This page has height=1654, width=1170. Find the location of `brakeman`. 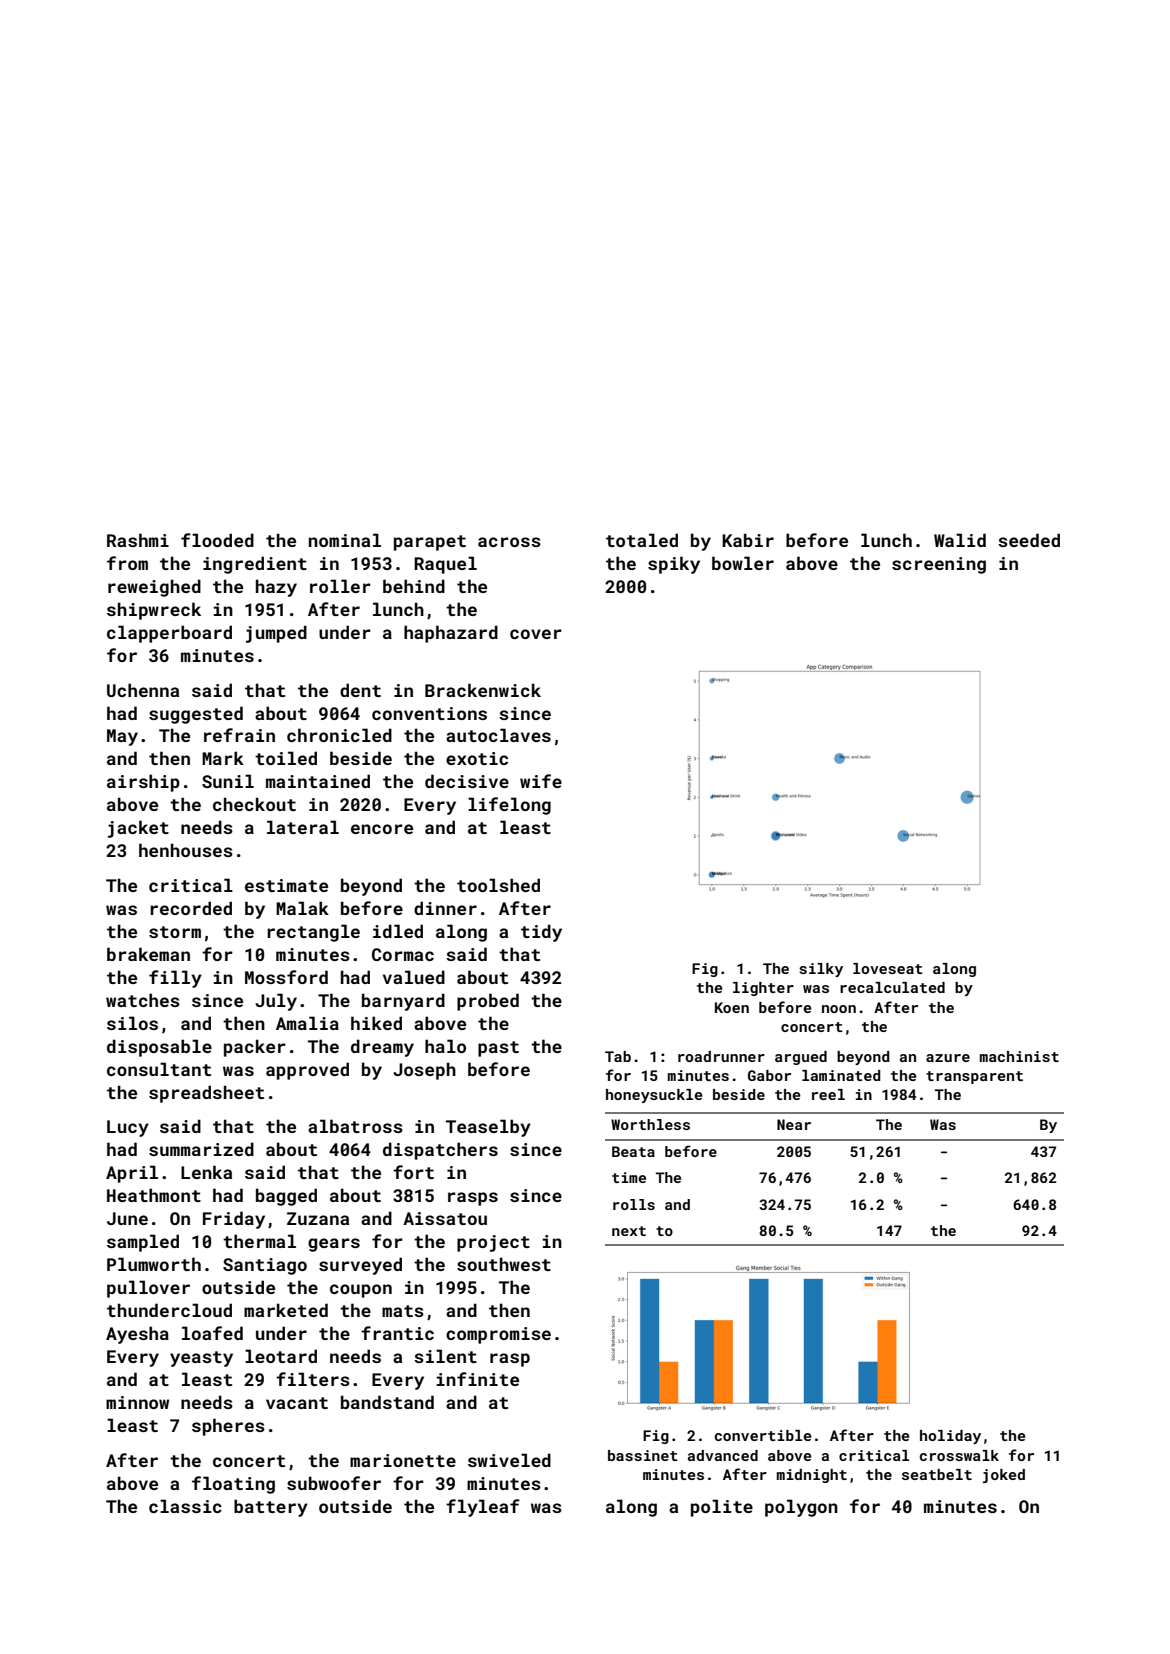

brakeman is located at coordinates (148, 954).
